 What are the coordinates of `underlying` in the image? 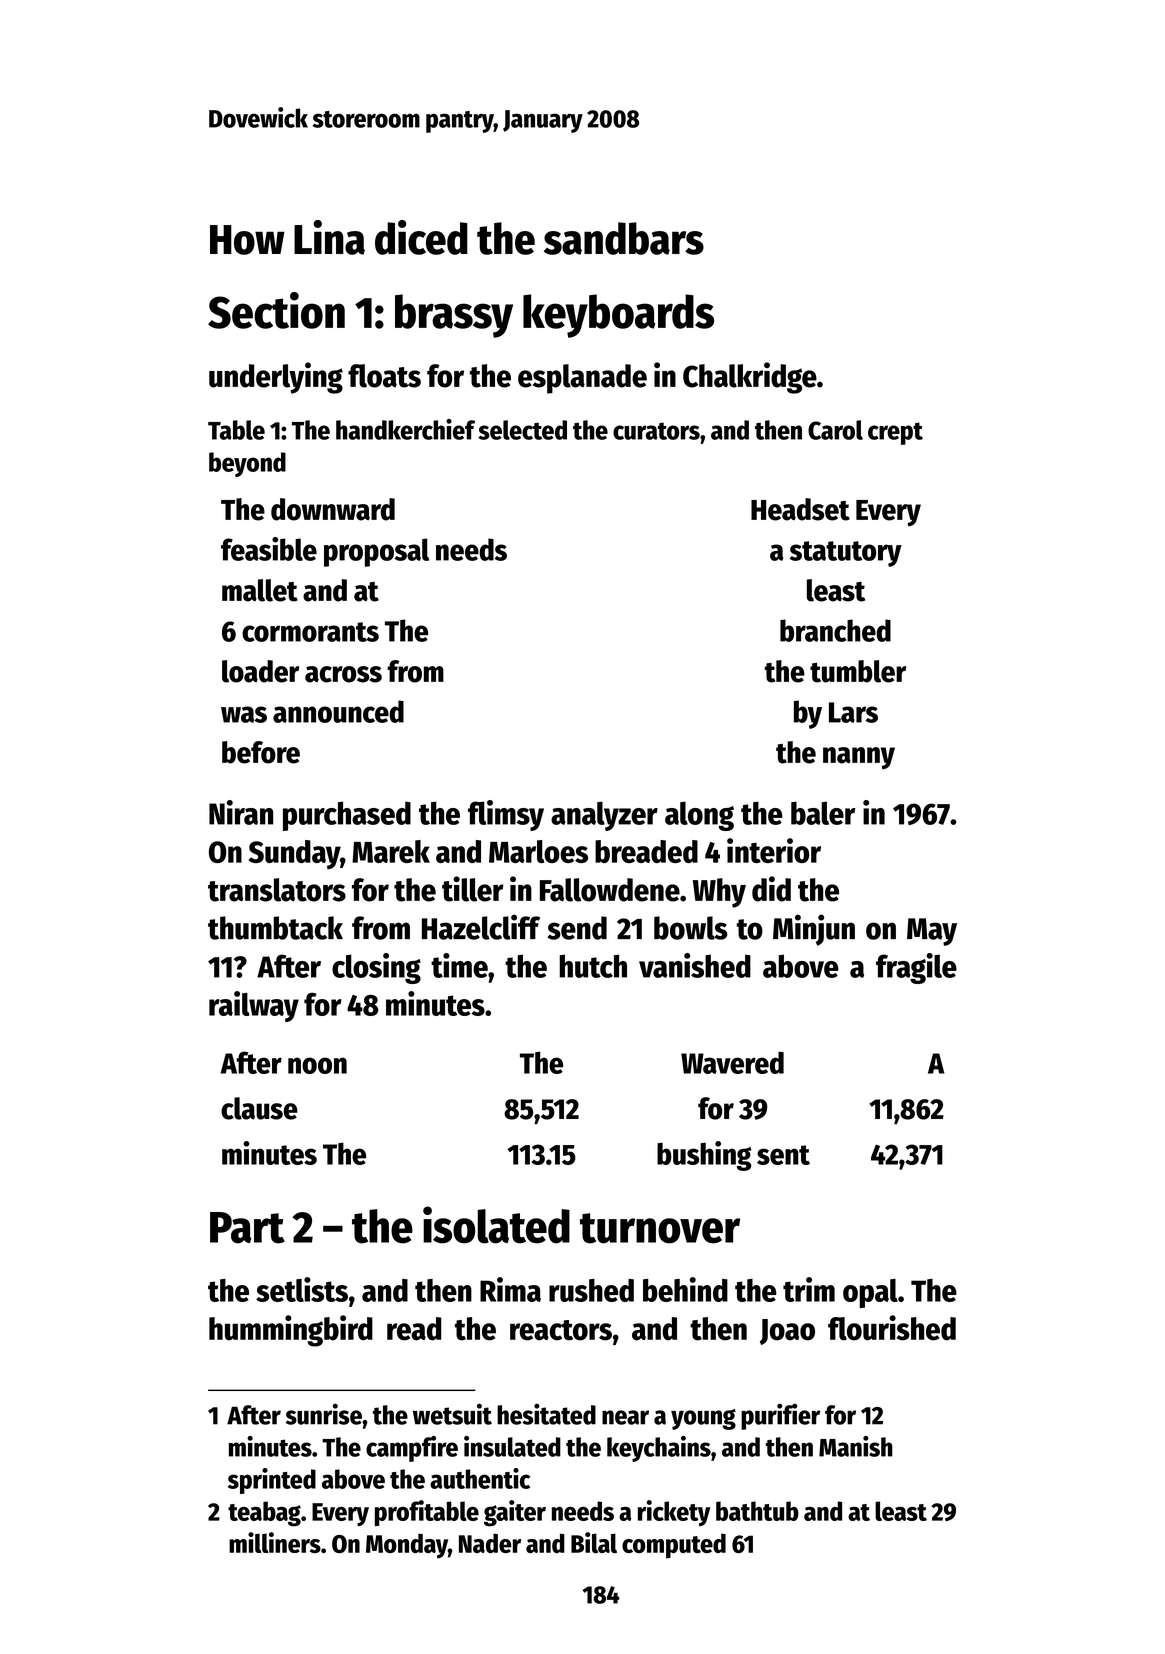 It's located at (276, 378).
